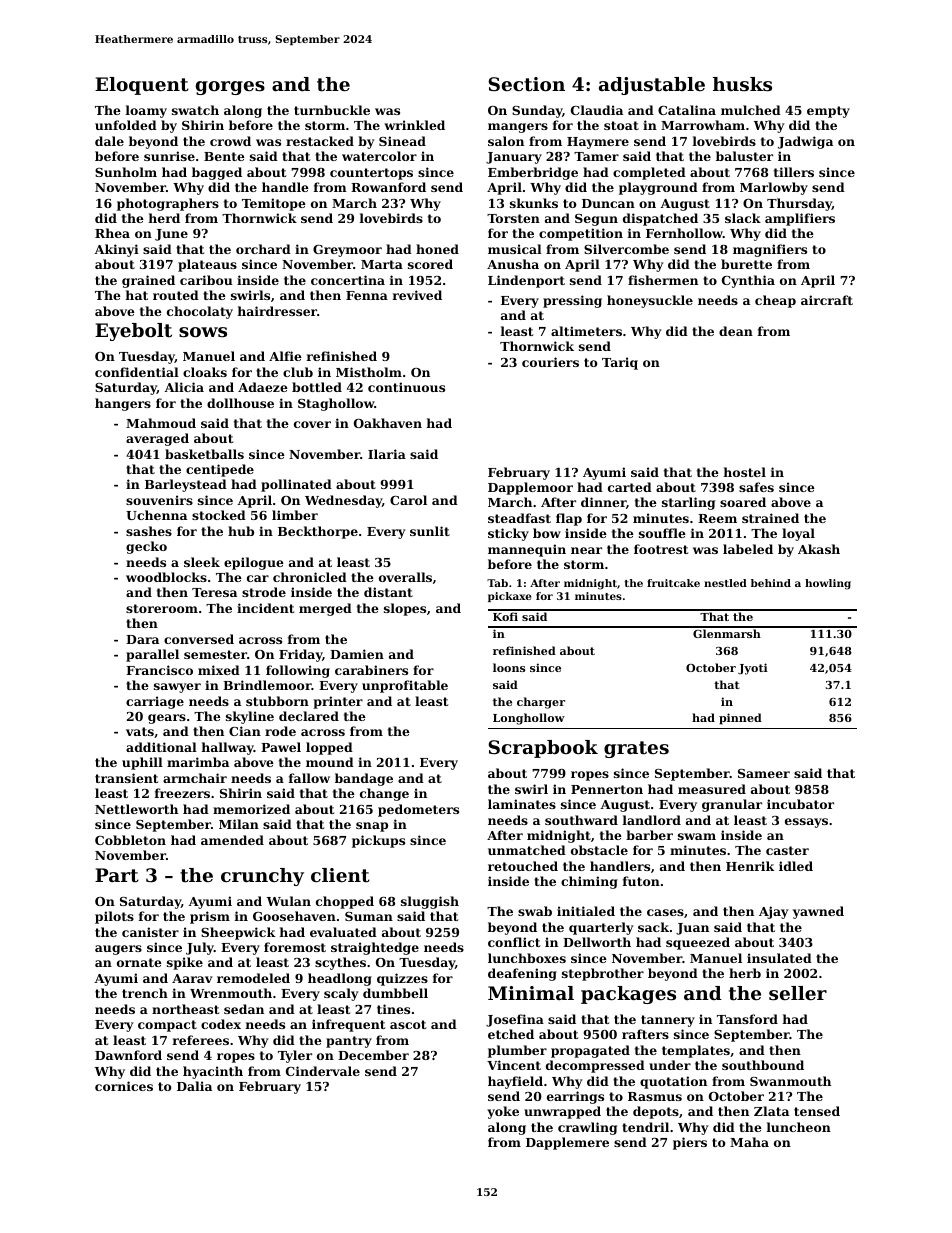 The image size is (952, 1233). What do you see at coordinates (437, 249) in the page?
I see `honed` at bounding box center [437, 249].
